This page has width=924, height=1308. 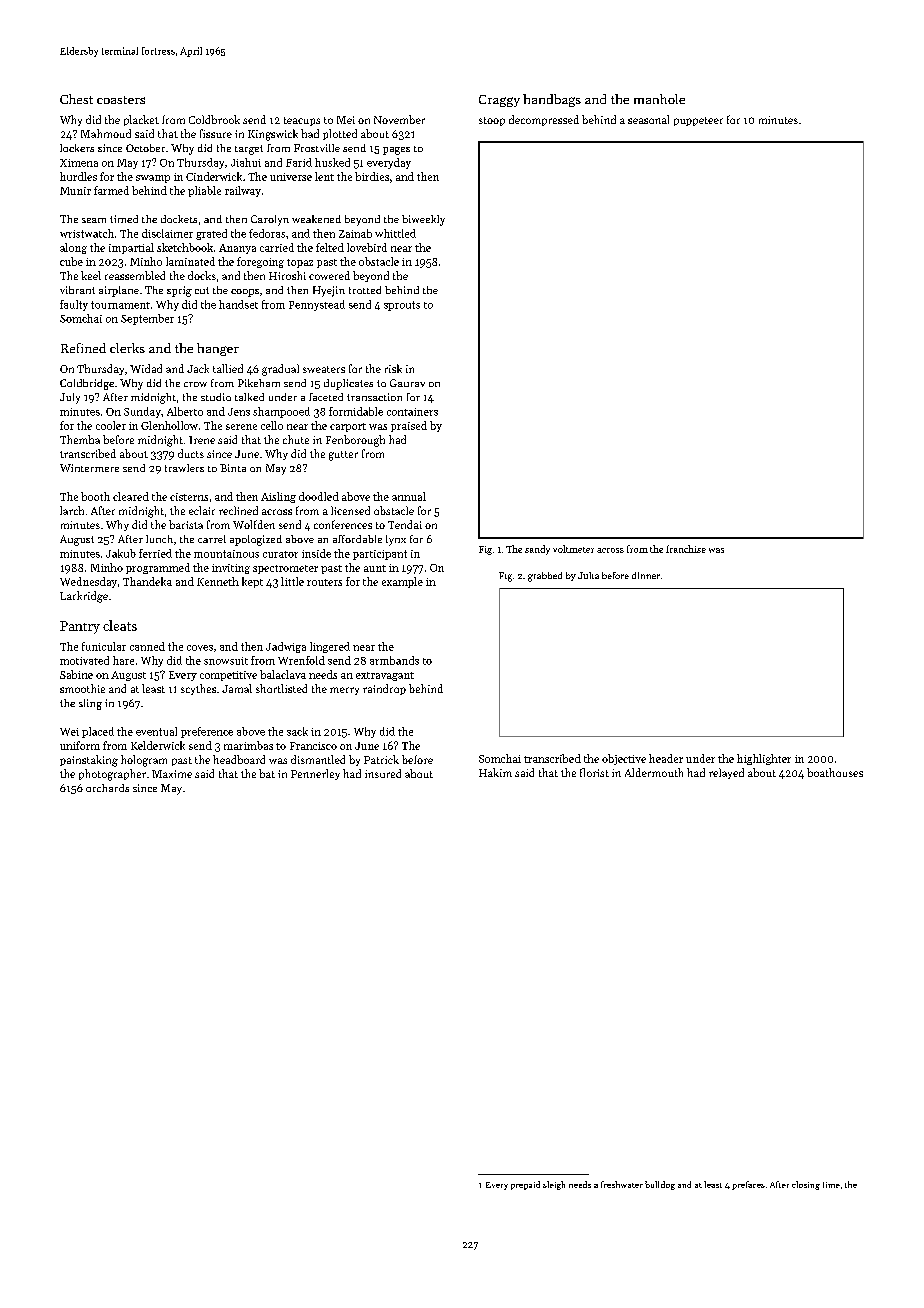 I want to click on sandy, so click(x=537, y=550).
